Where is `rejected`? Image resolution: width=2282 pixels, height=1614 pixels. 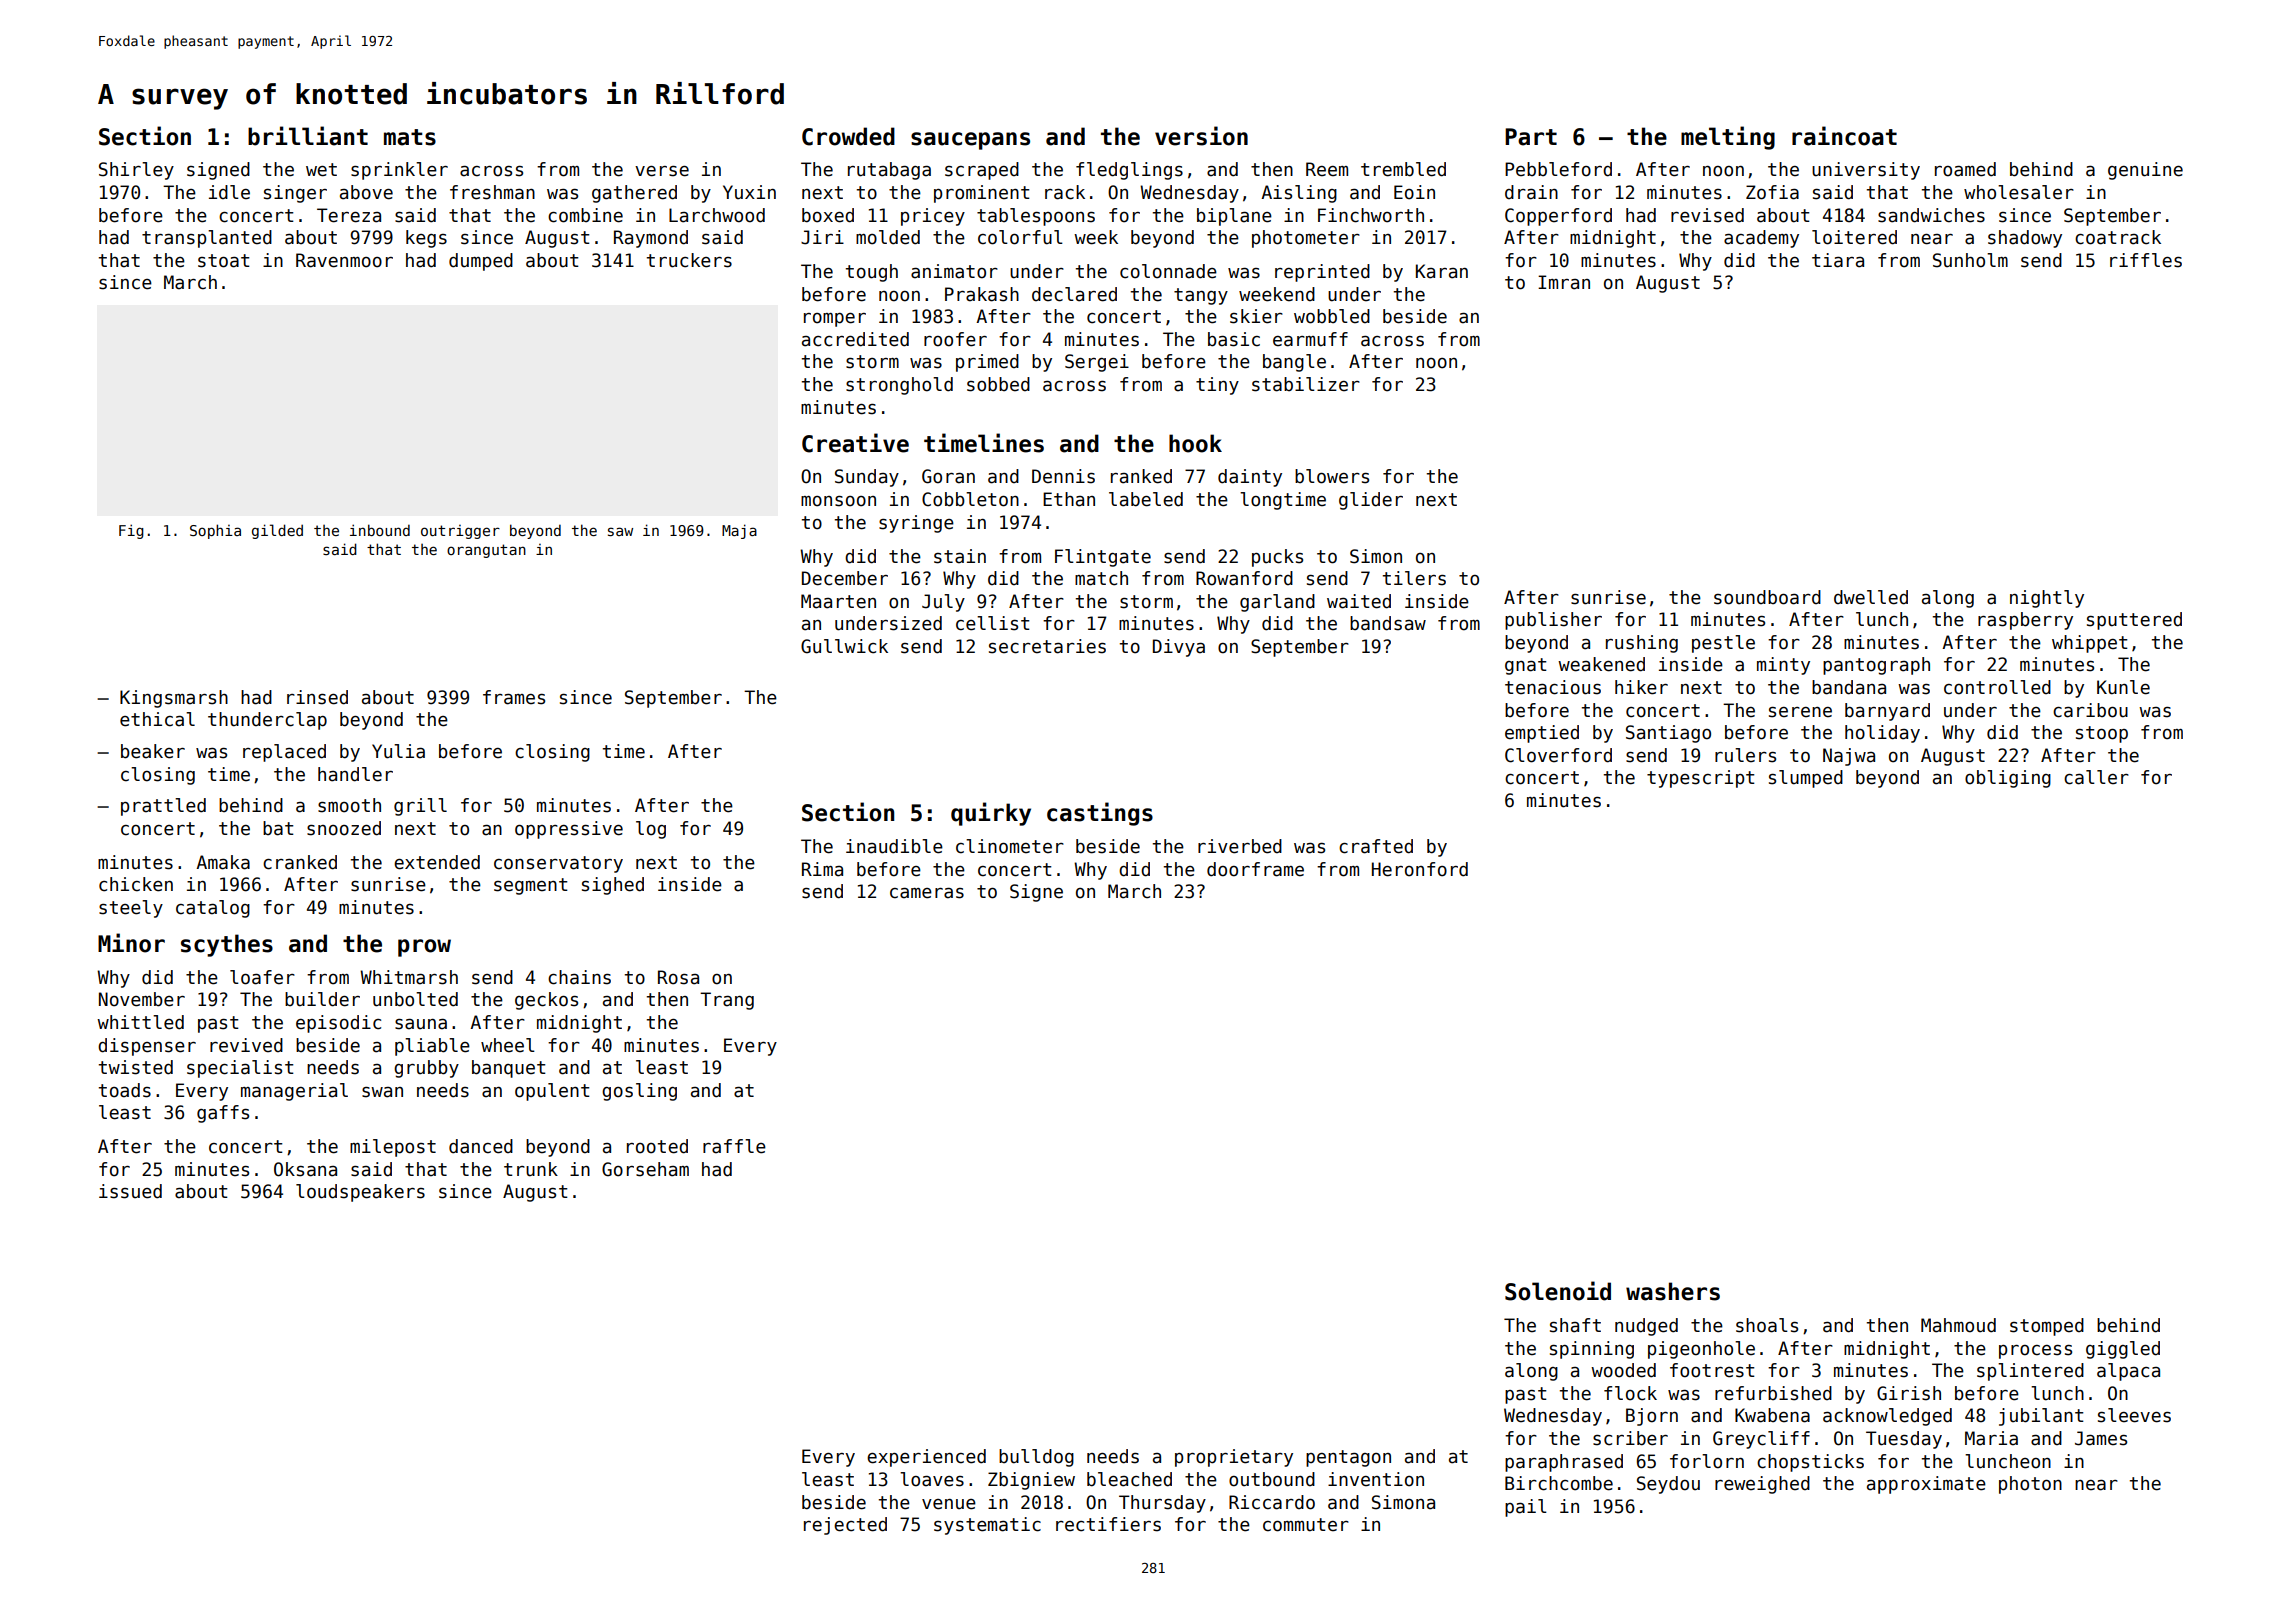
rejected is located at coordinates (845, 1526).
